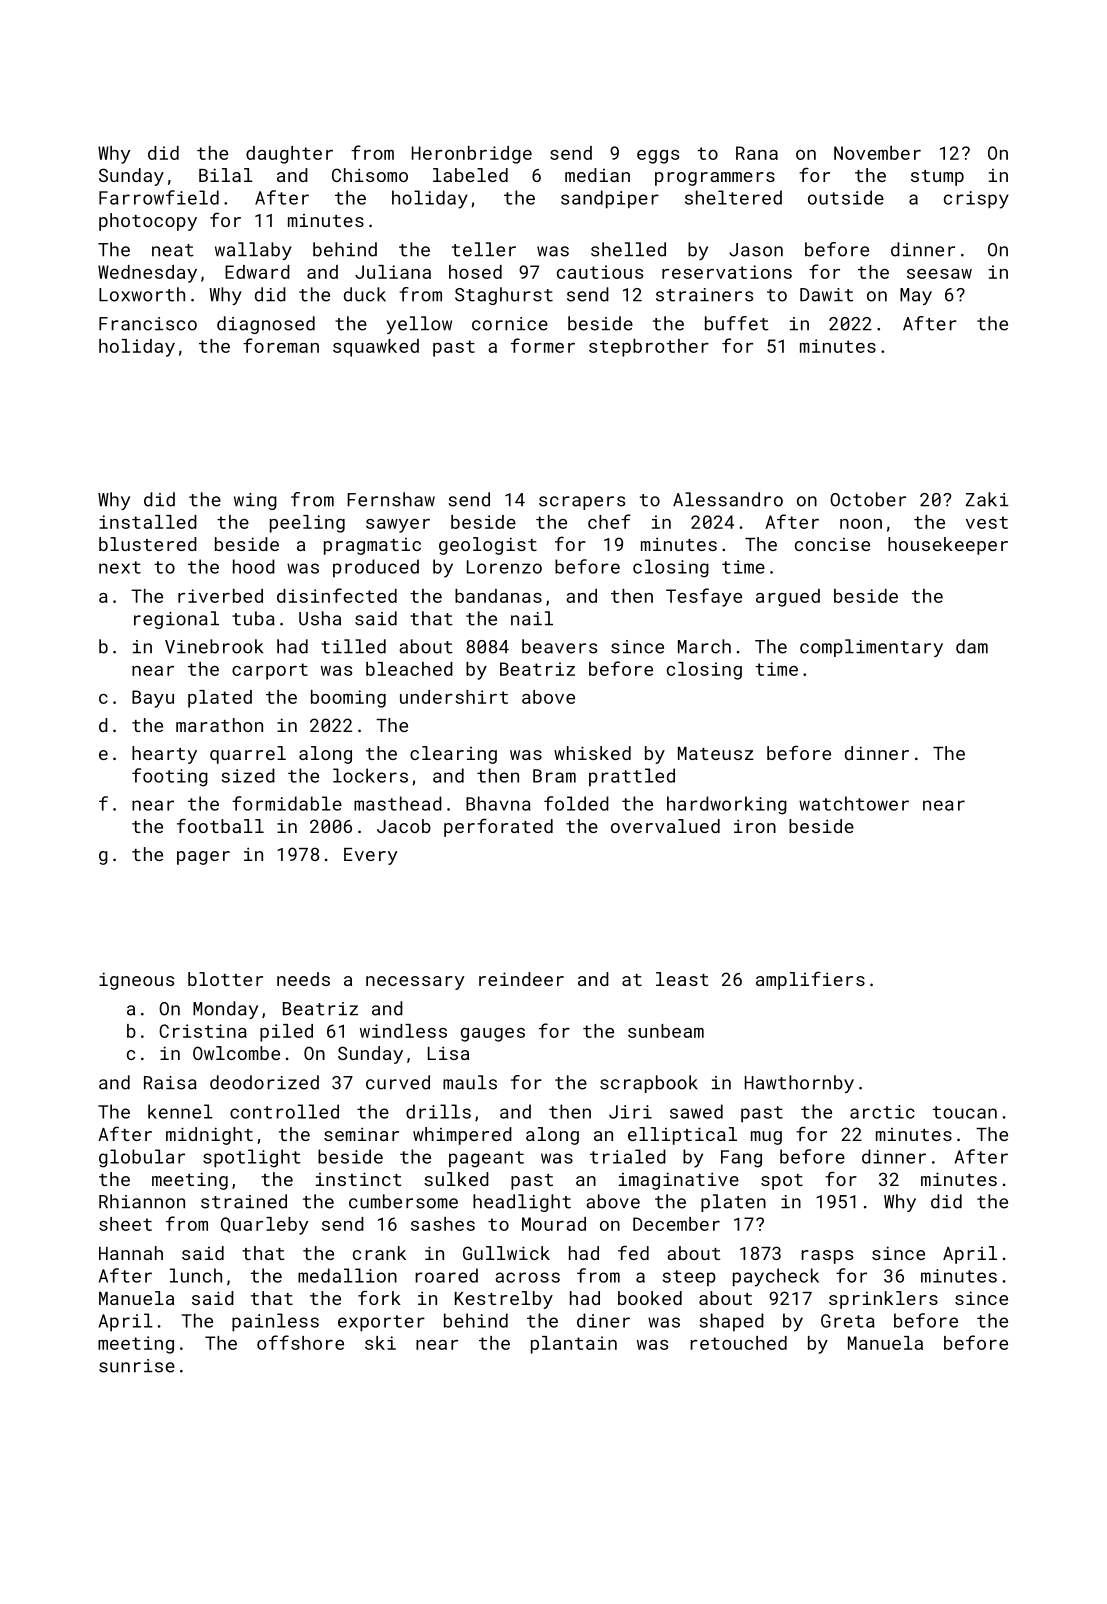 The image size is (1107, 1604). What do you see at coordinates (574, 1345) in the screenshot?
I see `plantain` at bounding box center [574, 1345].
